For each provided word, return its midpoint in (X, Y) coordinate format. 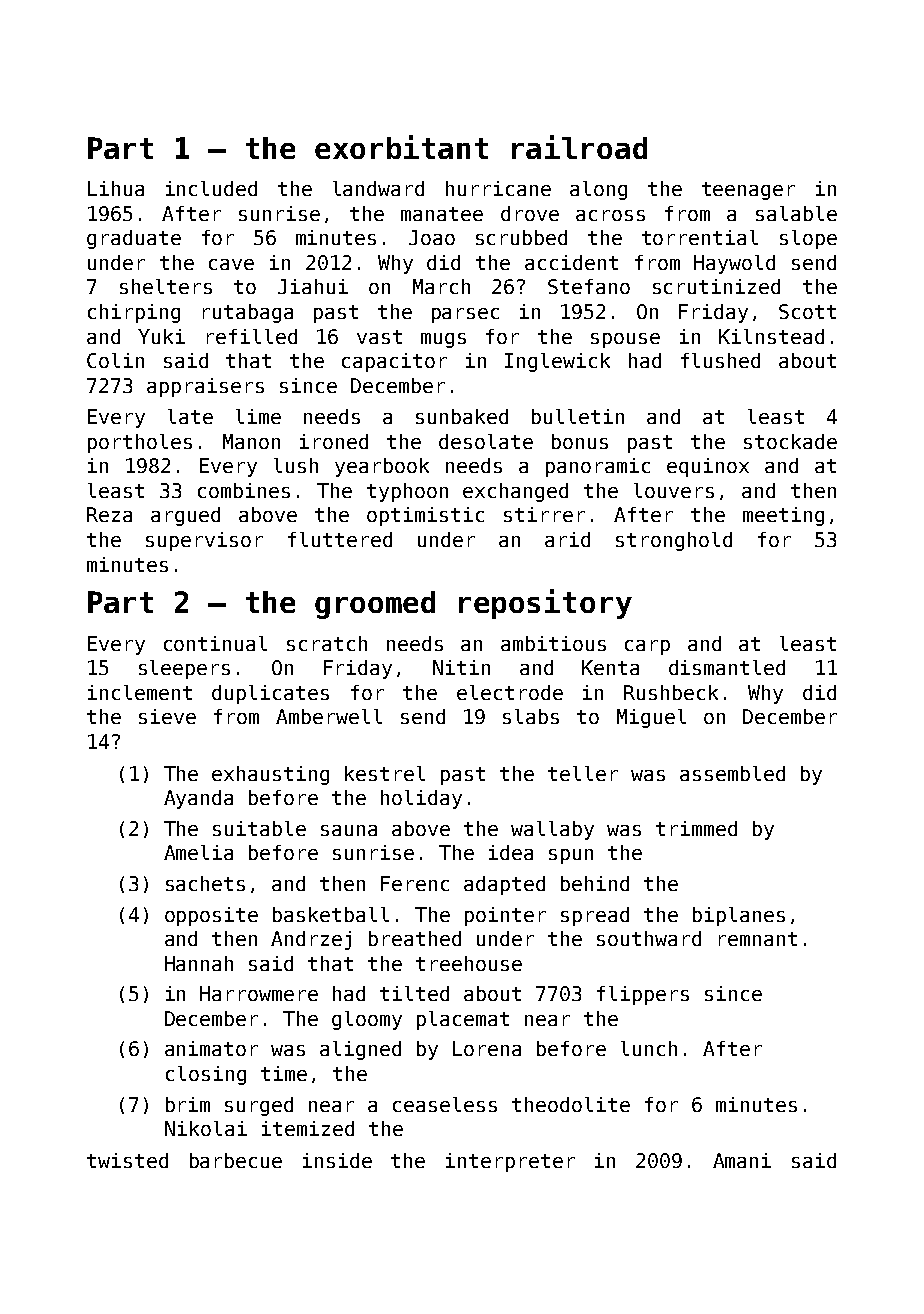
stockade (790, 441)
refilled (252, 336)
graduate (134, 239)
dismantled (727, 667)
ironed (334, 441)
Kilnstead (771, 336)
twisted (127, 1160)
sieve (167, 716)
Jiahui (313, 286)
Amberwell (329, 716)
